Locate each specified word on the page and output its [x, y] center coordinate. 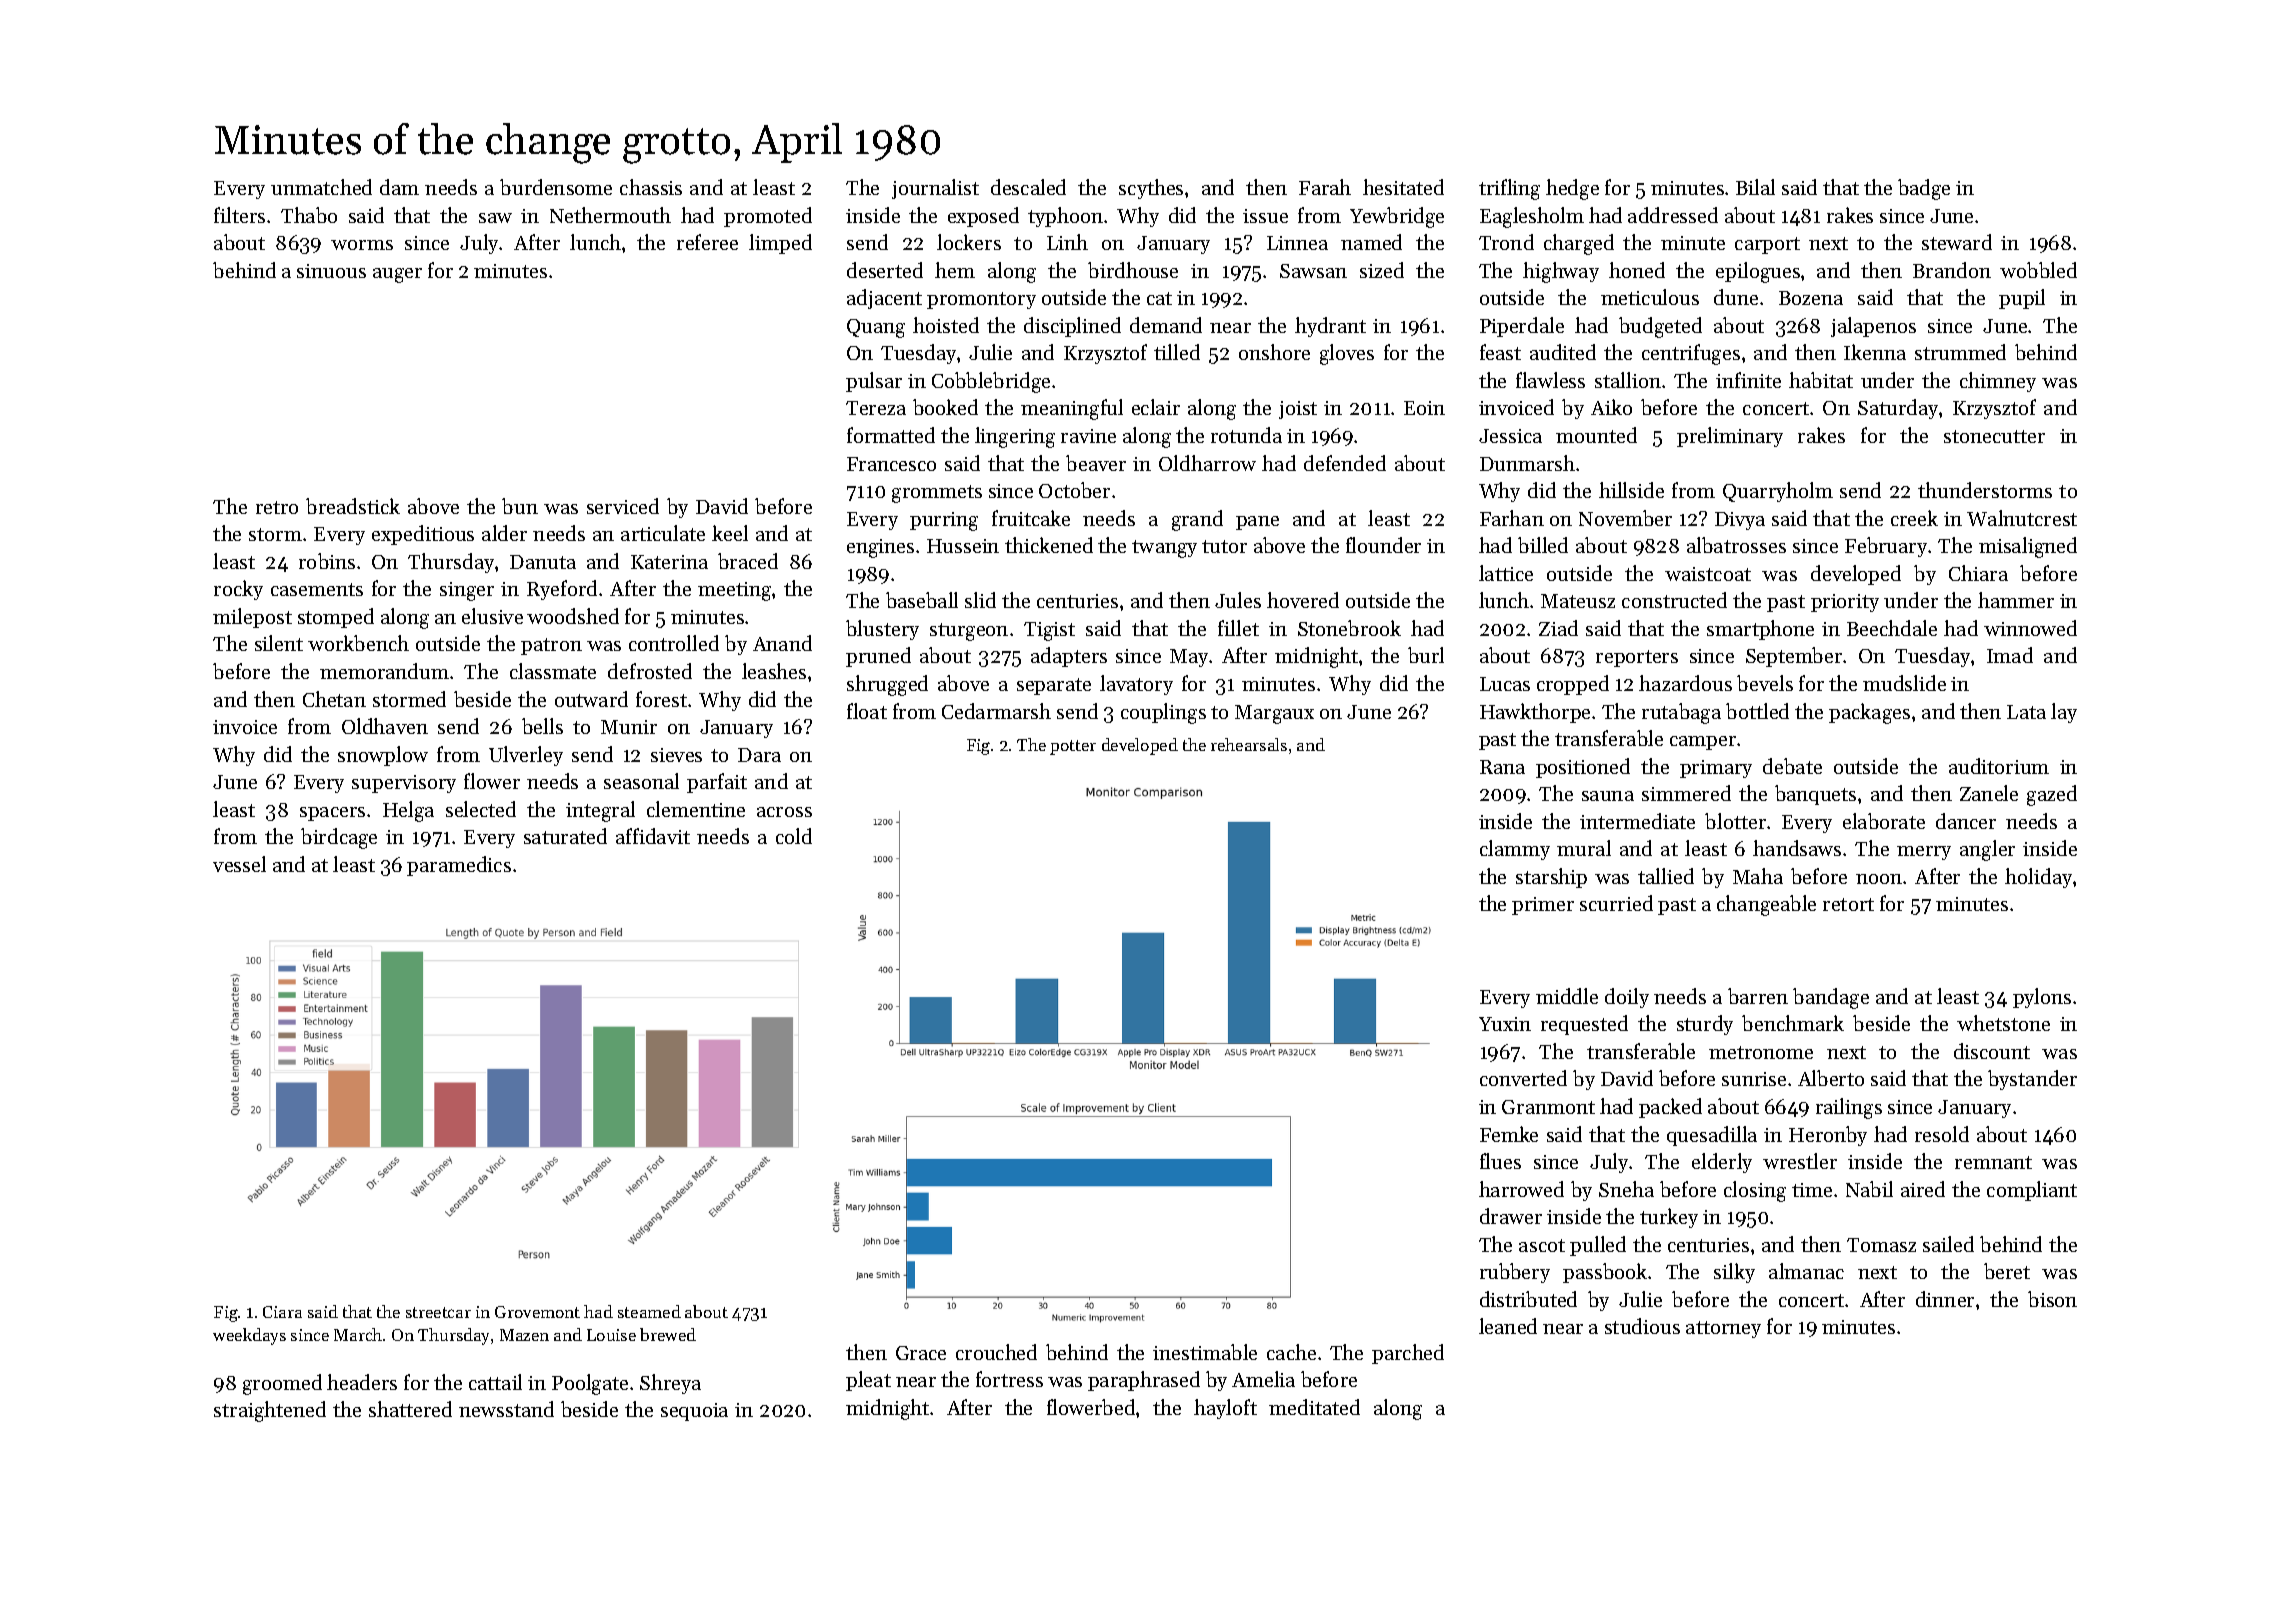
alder [504, 533]
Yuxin [1505, 1024]
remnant [1993, 1162]
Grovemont [537, 1312]
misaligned [2028, 547]
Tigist [1049, 631]
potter [1073, 747]
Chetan [334, 699]
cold [794, 836]
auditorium [1999, 766]
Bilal [1755, 187]
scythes [1151, 189]
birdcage [339, 838]
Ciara [282, 1312]
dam [399, 187]
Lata [2026, 712]
